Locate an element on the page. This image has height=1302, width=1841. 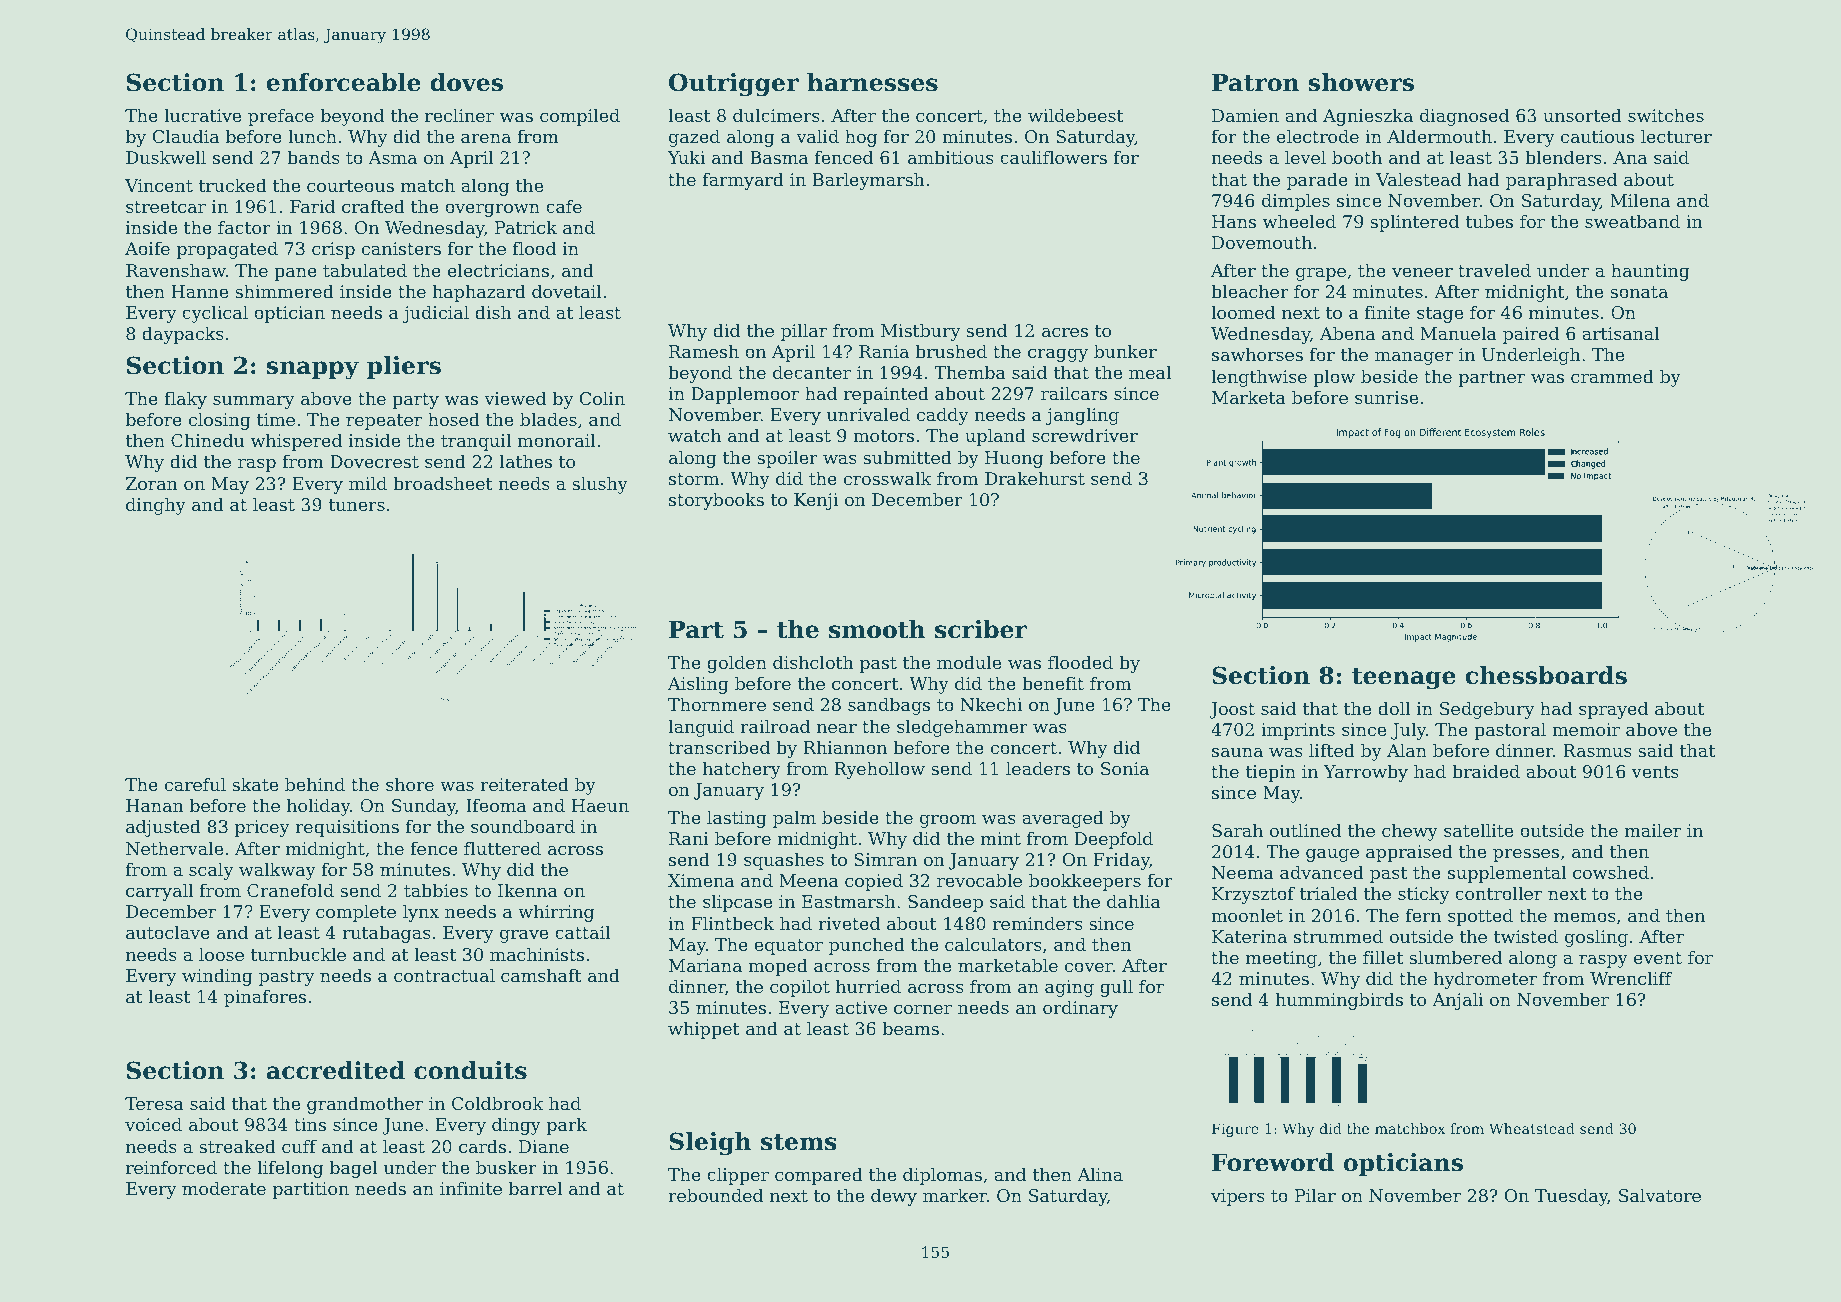
Milena is located at coordinates (1640, 200).
